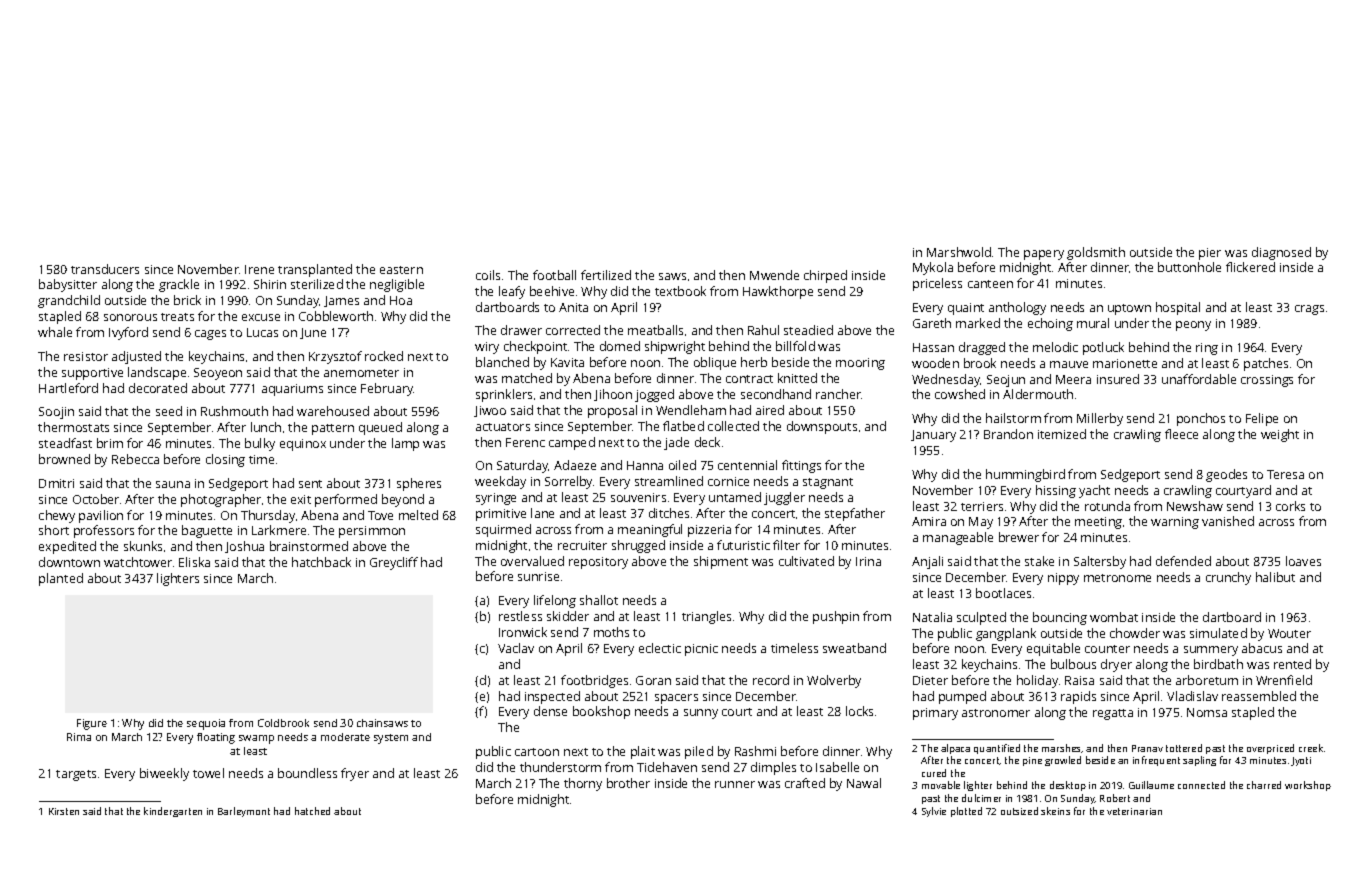 This screenshot has height=887, width=1372. I want to click on eastern, so click(401, 270).
